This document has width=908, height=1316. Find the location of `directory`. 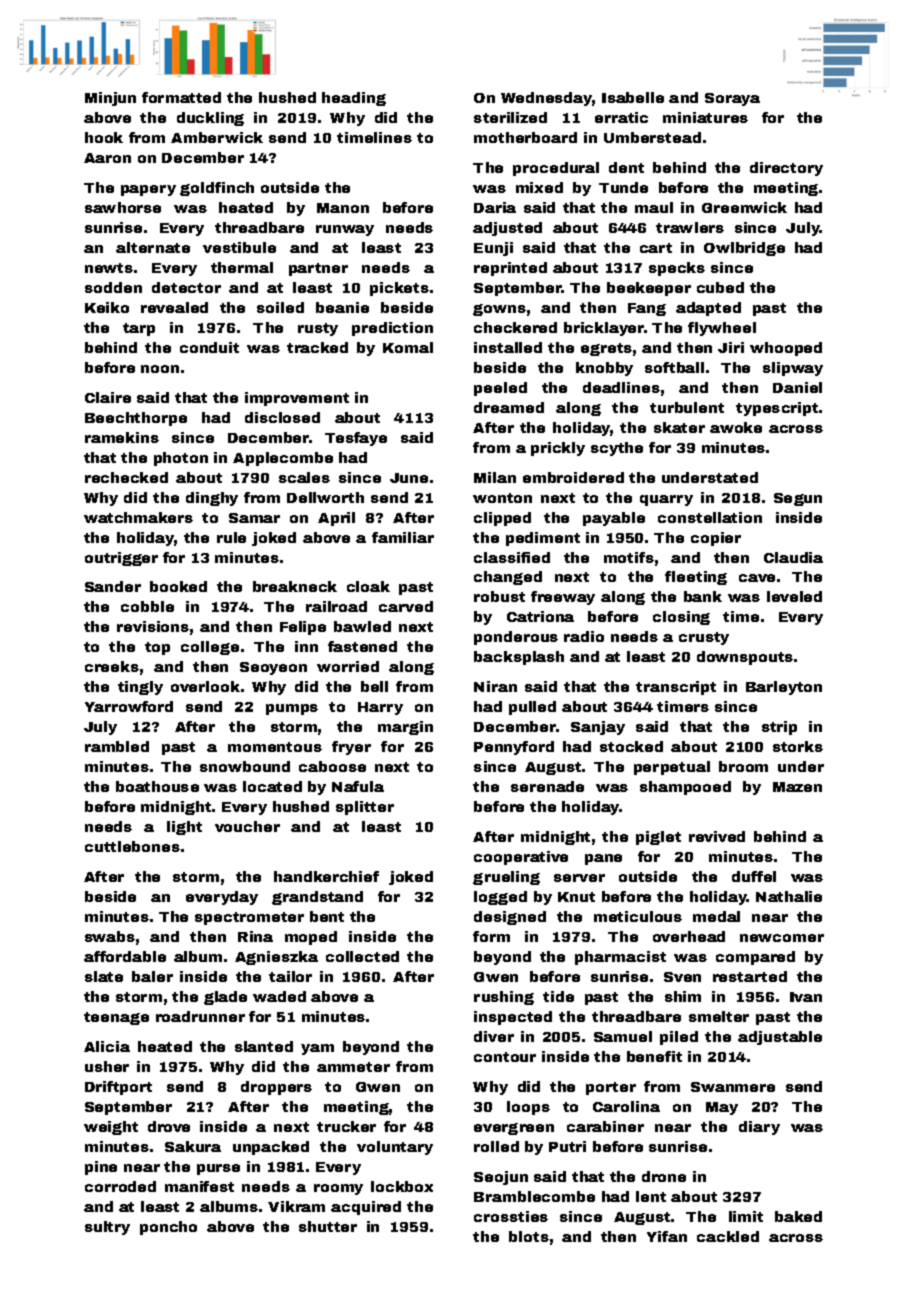

directory is located at coordinates (786, 169).
